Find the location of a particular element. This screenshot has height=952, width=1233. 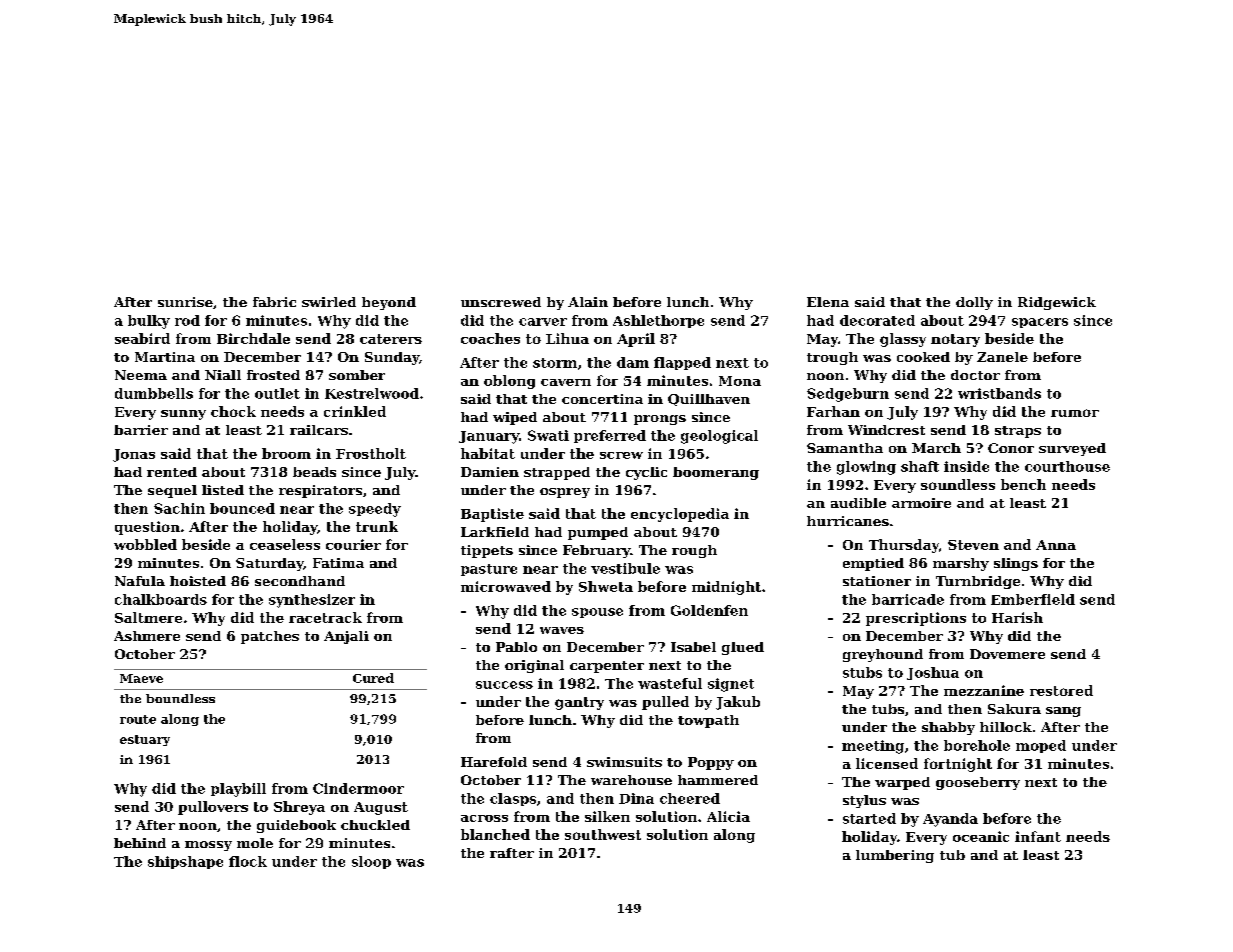

glowing is located at coordinates (866, 468).
